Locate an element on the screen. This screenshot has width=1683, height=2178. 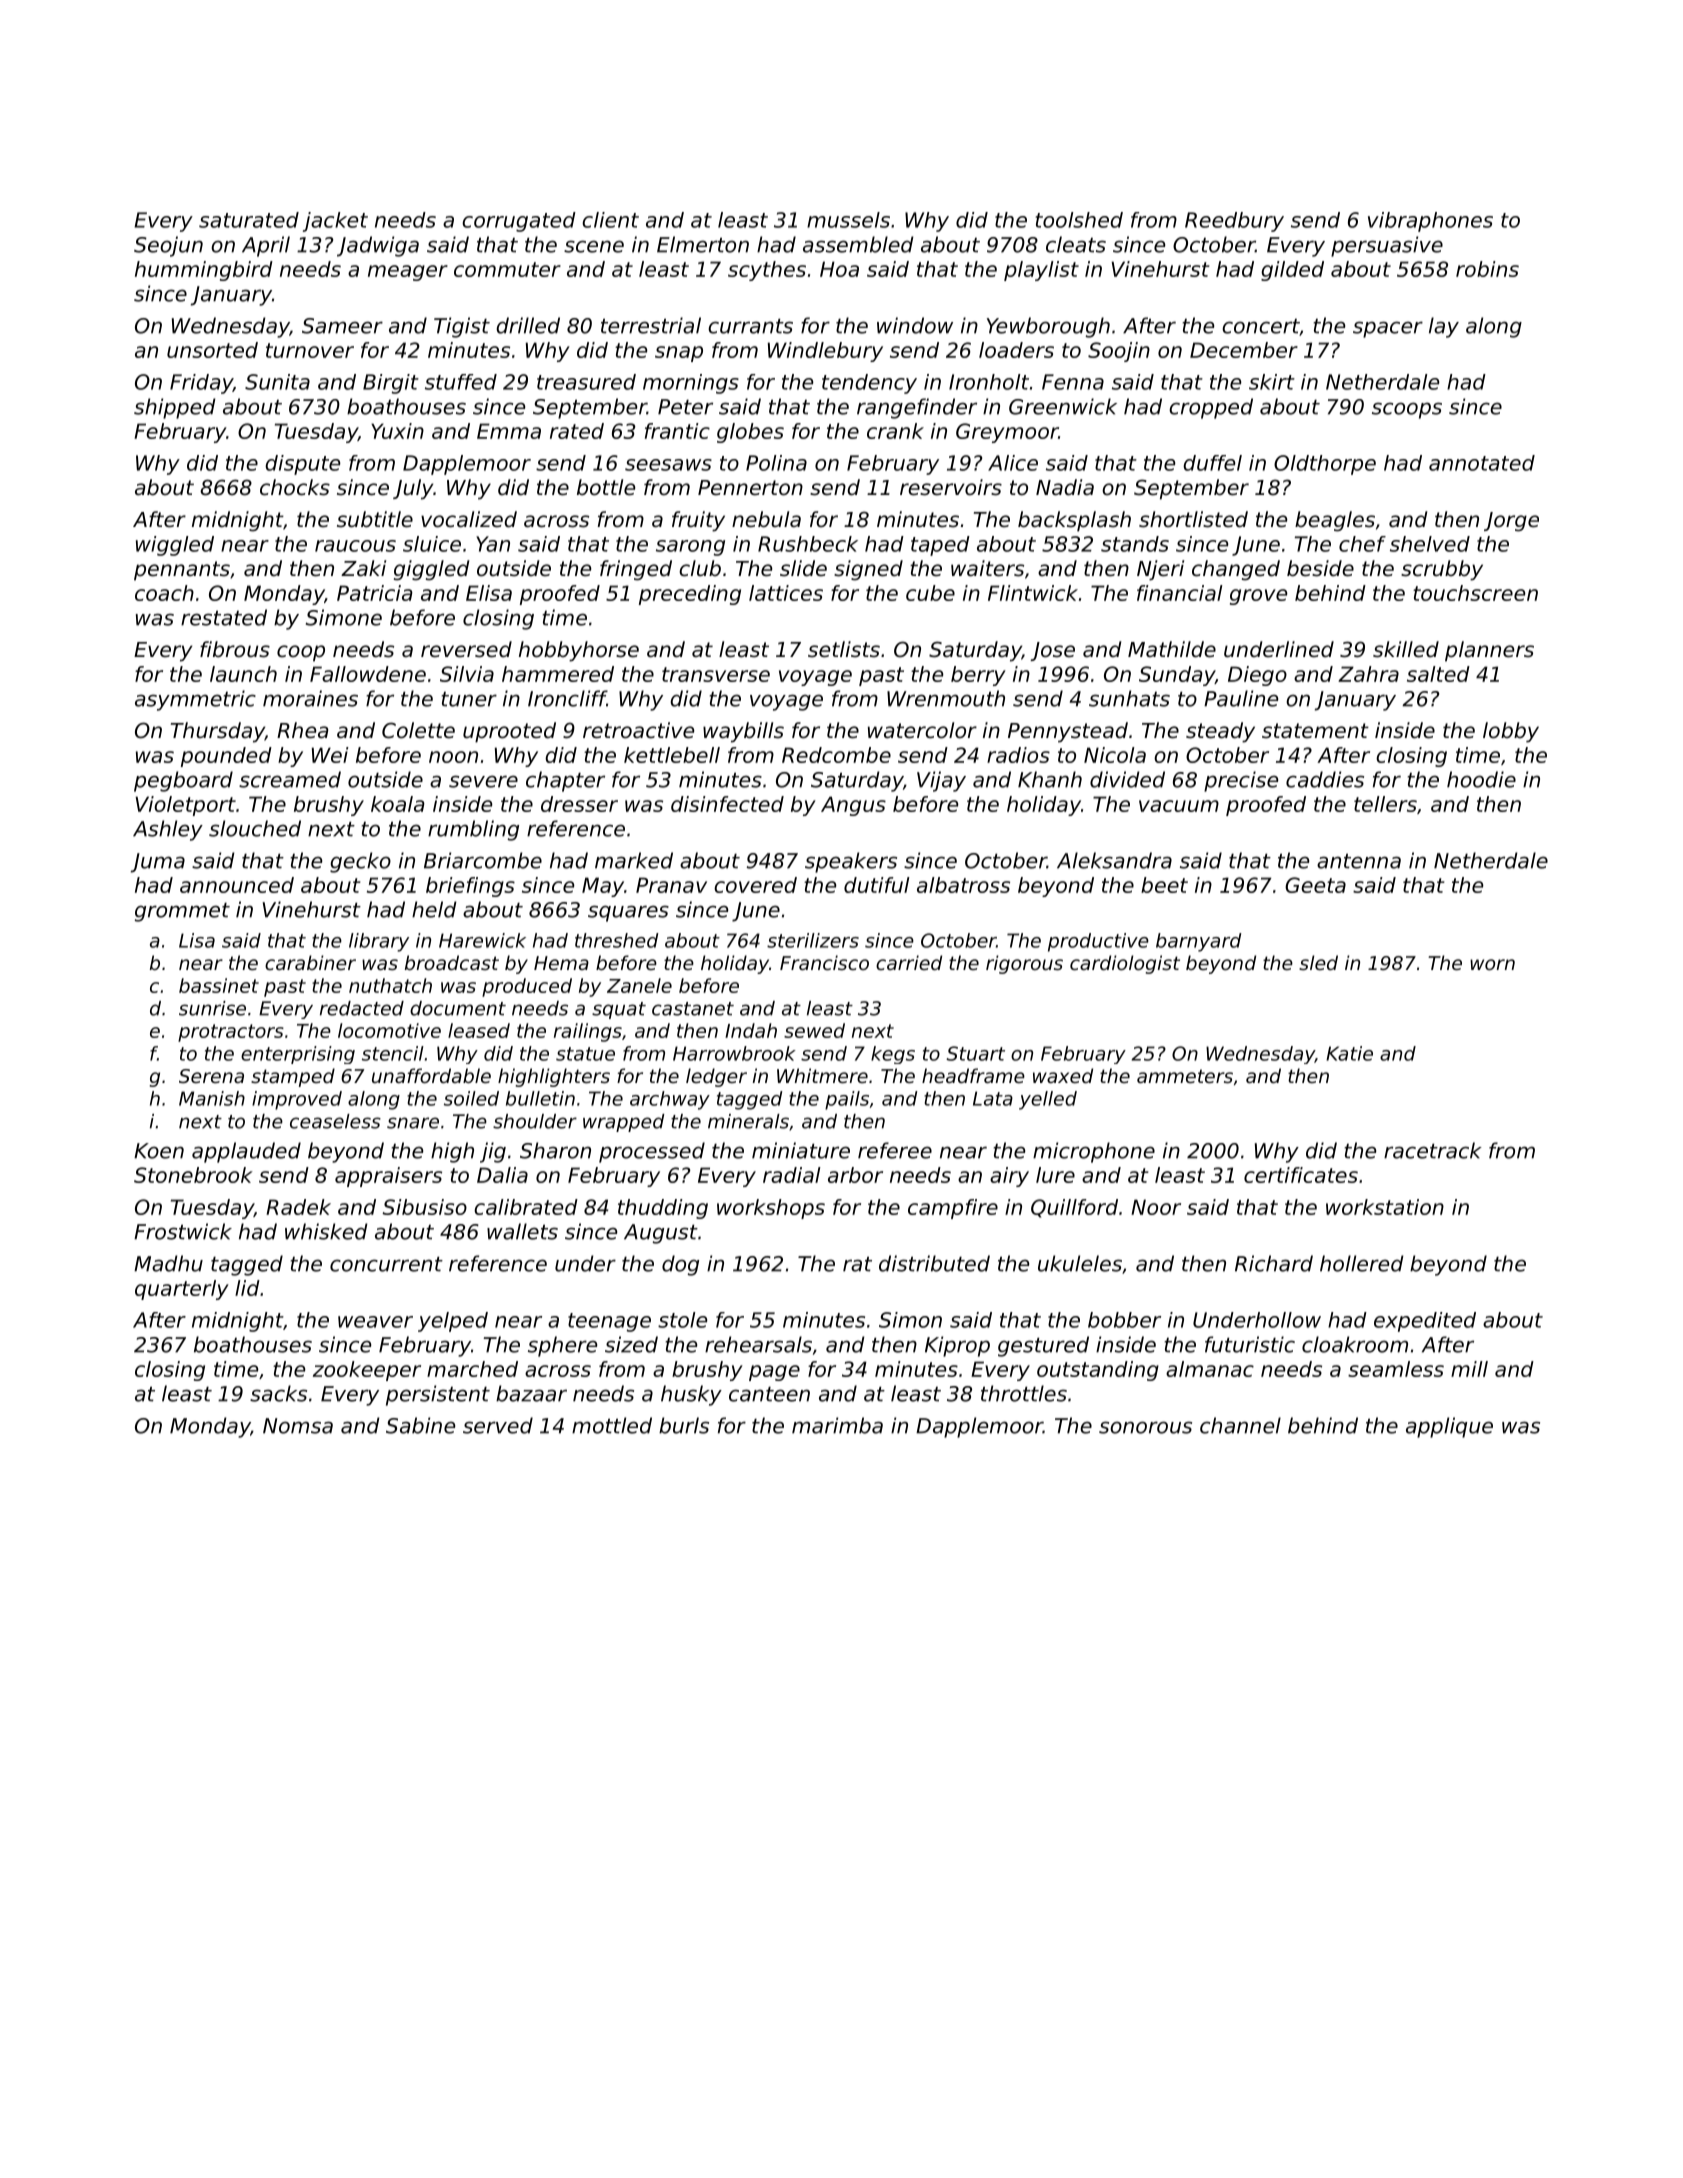
scythes is located at coordinates (767, 271).
